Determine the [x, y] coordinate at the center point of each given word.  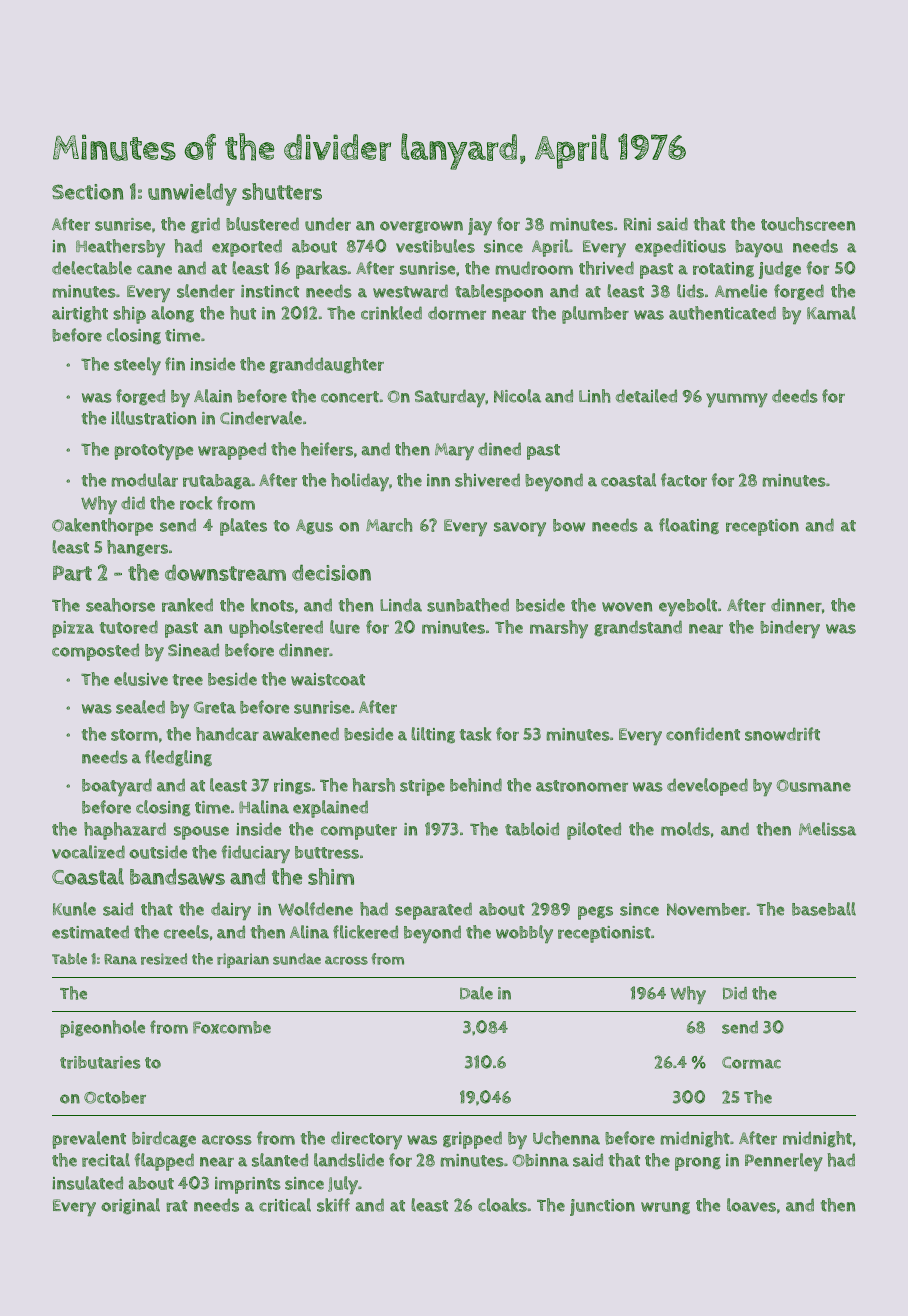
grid [205, 225]
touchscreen [808, 224]
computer [359, 832]
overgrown [421, 227]
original [130, 1206]
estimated [90, 932]
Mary [454, 451]
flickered [365, 932]
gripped [472, 1140]
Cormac [751, 1062]
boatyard [117, 787]
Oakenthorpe [102, 527]
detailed [646, 396]
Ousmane [813, 785]
